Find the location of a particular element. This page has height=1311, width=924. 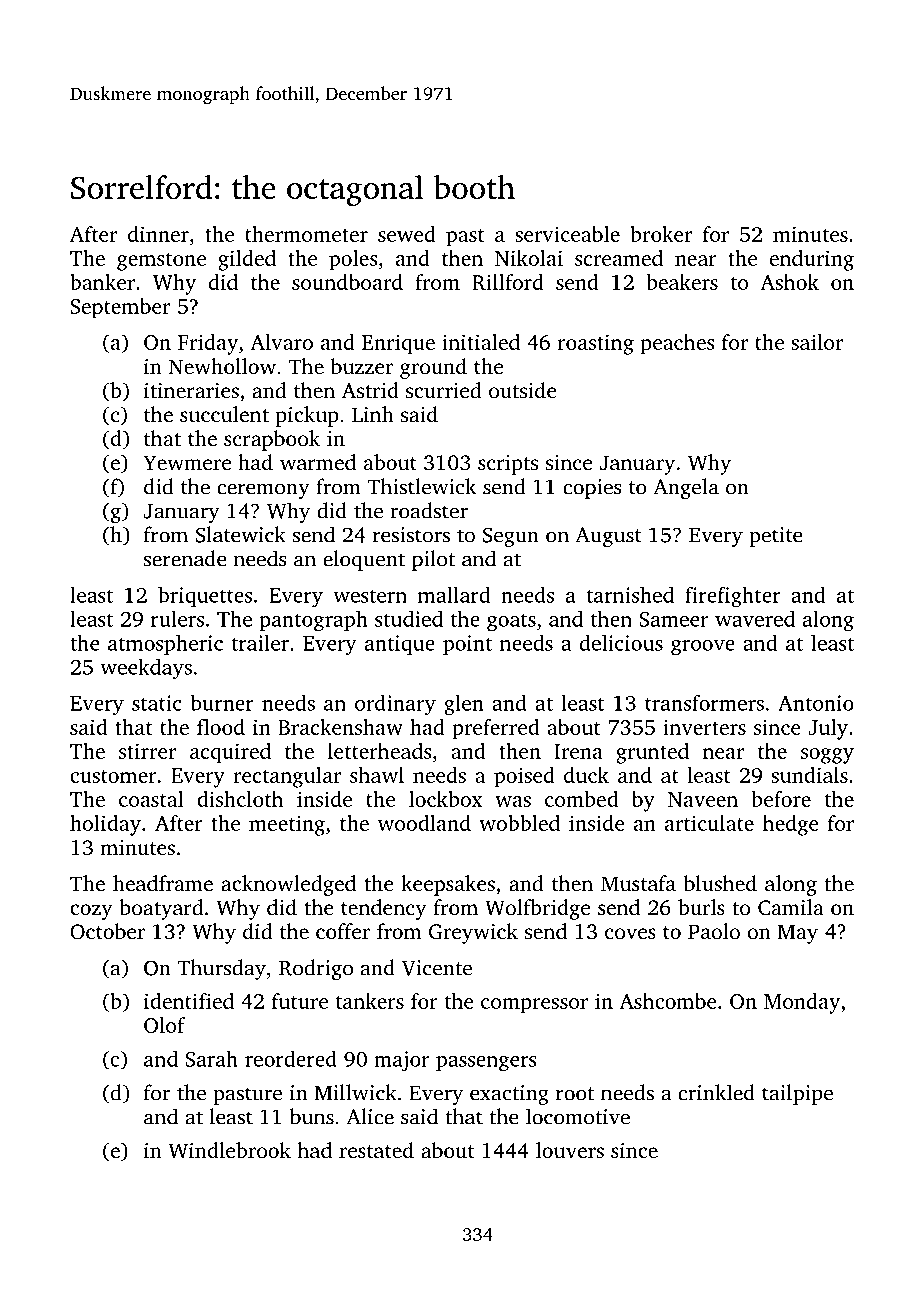

Windlebrook is located at coordinates (229, 1150).
